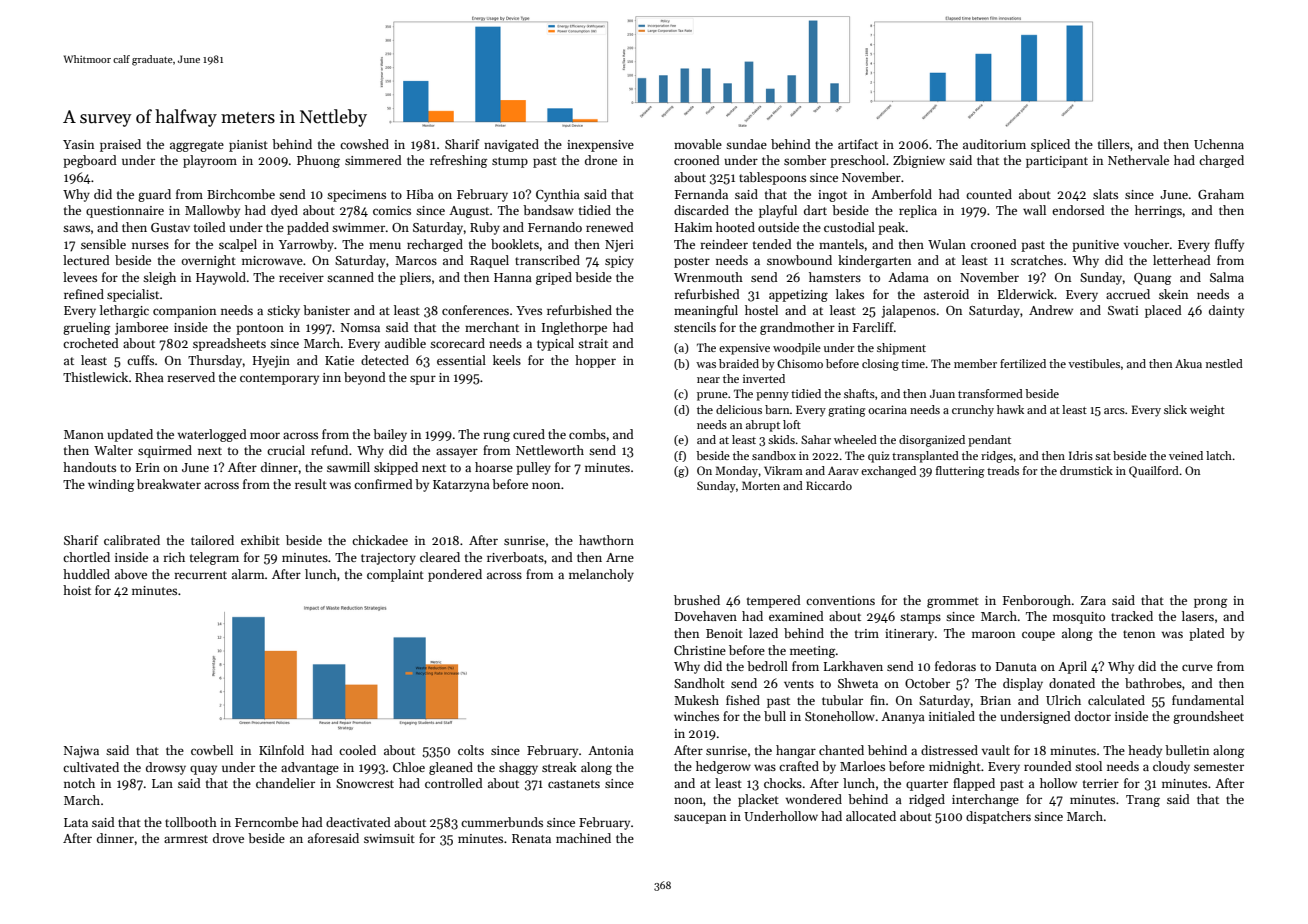  Describe the element at coordinates (78, 144) in the page. I see `Yasin` at that location.
